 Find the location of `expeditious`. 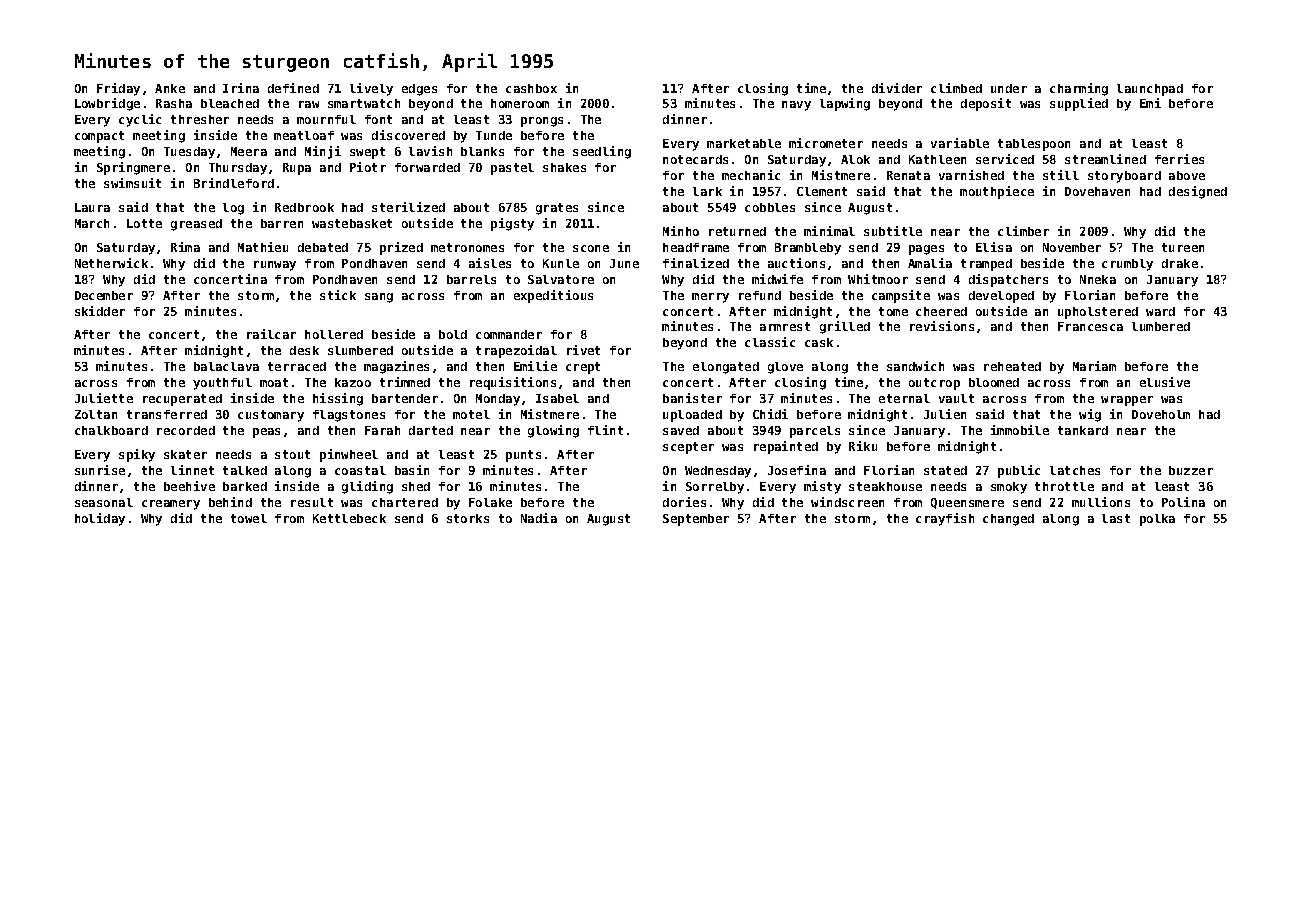

expeditious is located at coordinates (553, 296).
